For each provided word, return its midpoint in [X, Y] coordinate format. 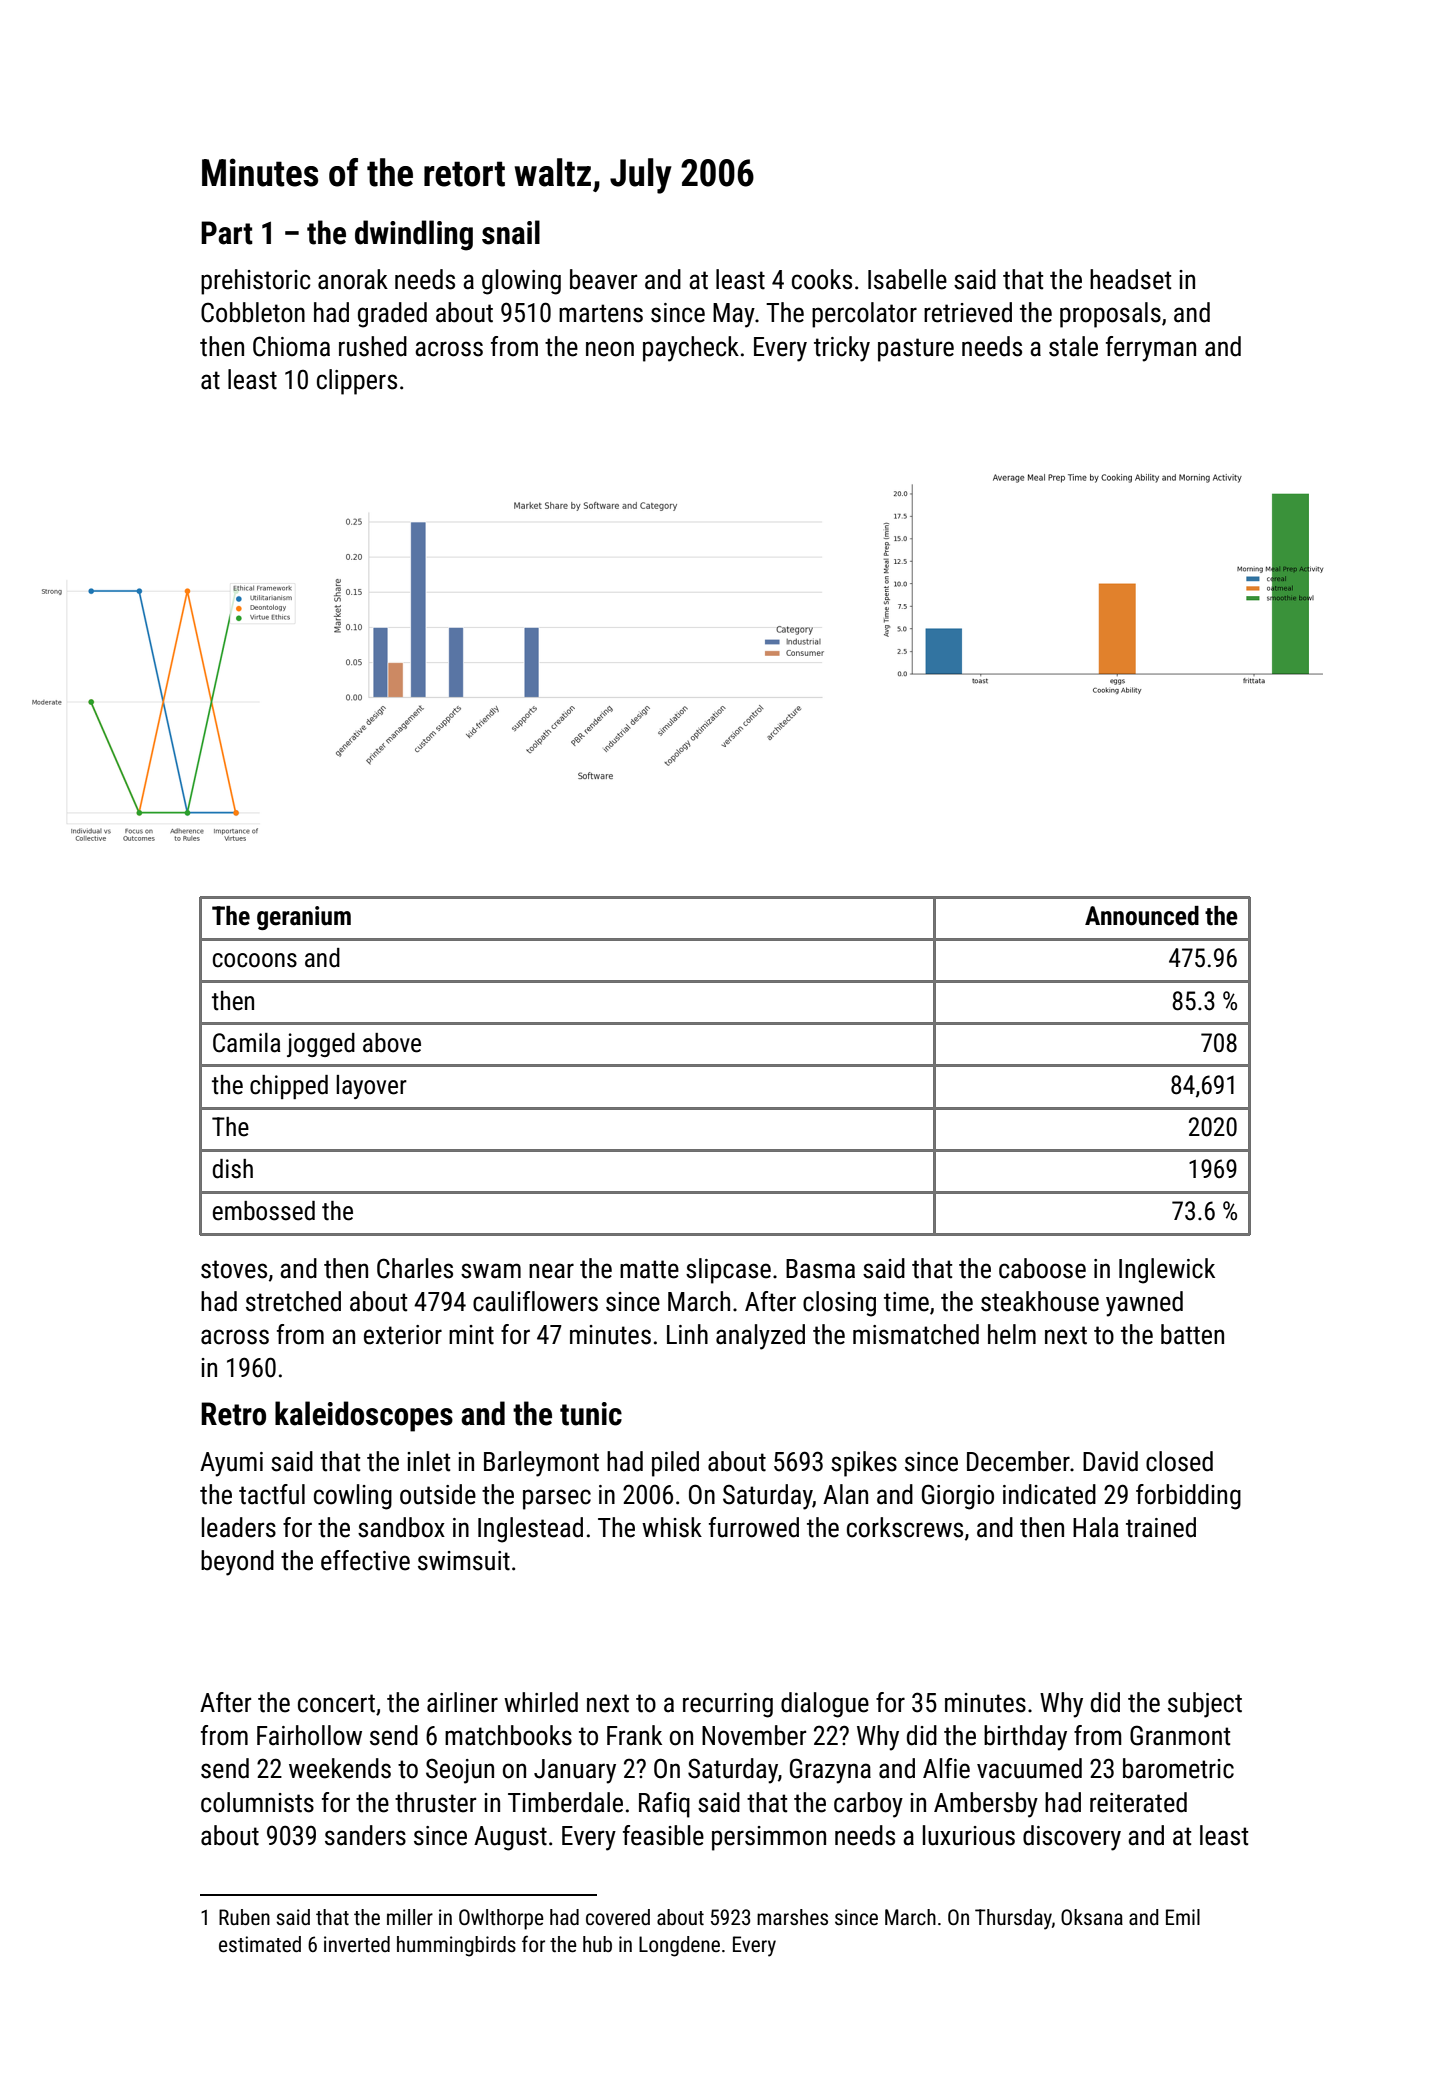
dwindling [414, 235]
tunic [591, 1414]
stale [1073, 346]
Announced [1142, 916]
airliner [462, 1702]
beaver [603, 279]
